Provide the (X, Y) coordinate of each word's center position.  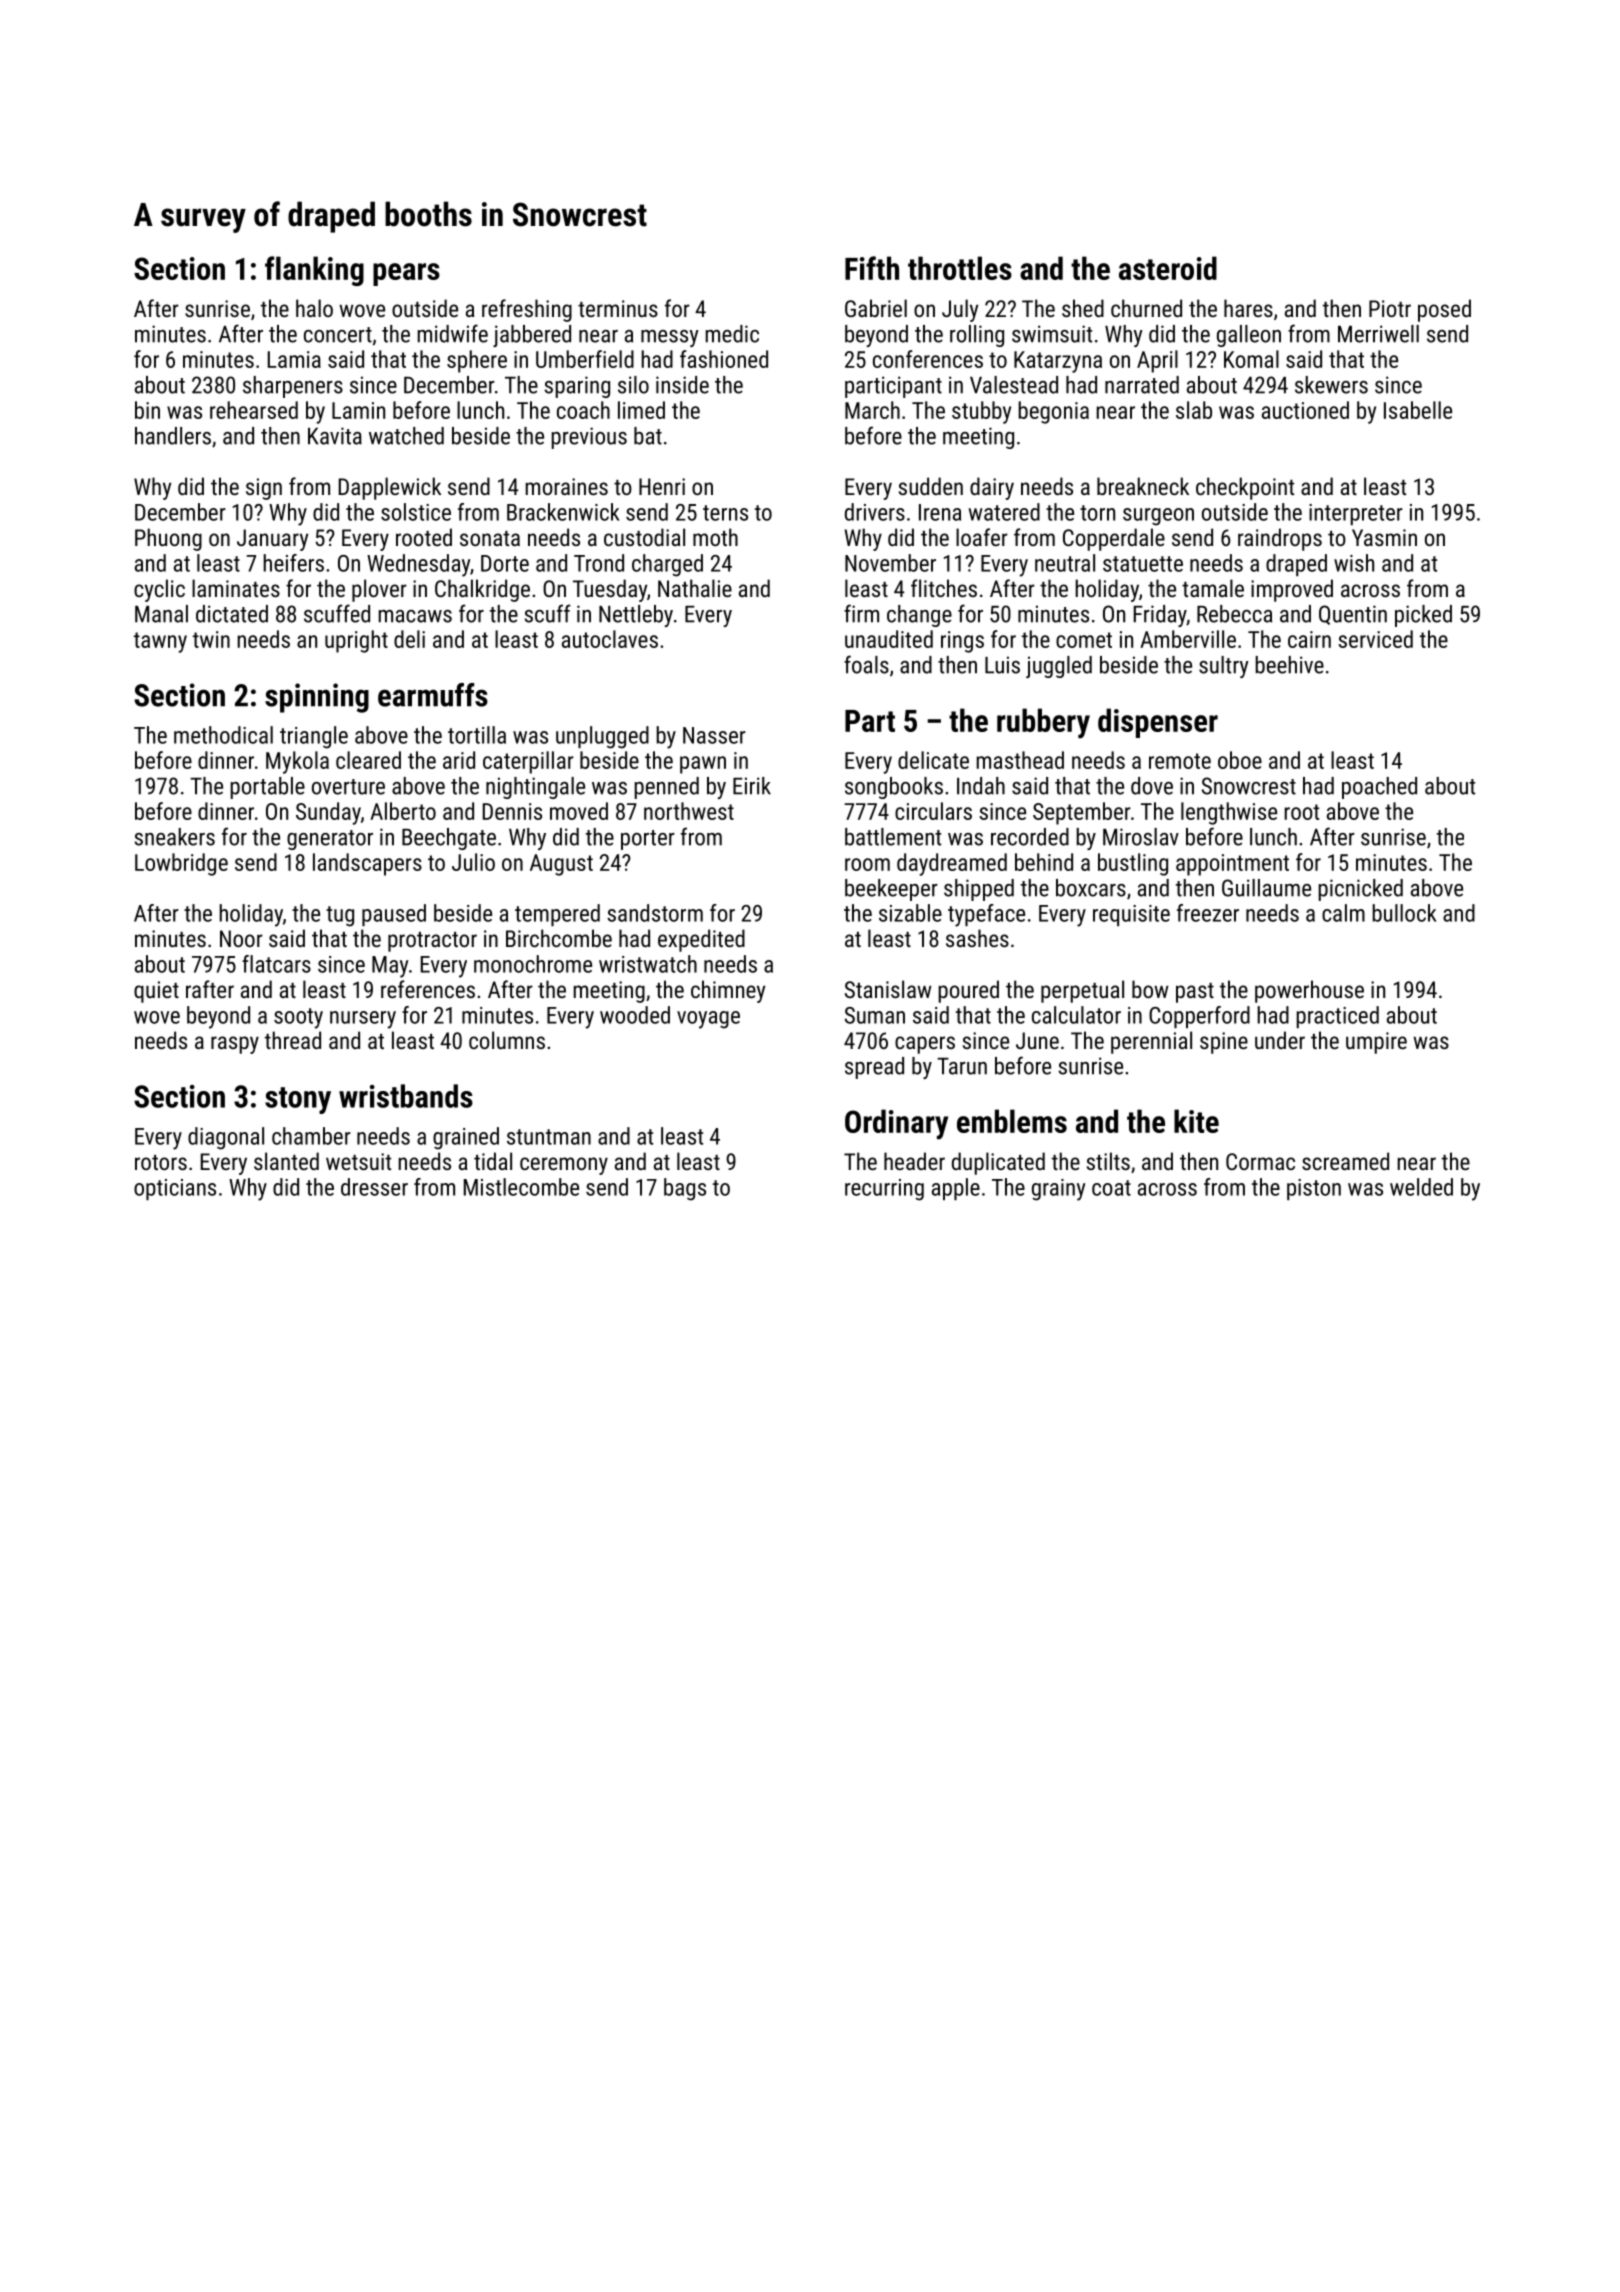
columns (507, 1040)
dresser (374, 1187)
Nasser (714, 735)
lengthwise (1229, 813)
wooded (635, 1015)
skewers (1331, 385)
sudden (931, 486)
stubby (981, 412)
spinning (317, 698)
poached (1379, 788)
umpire (1376, 1043)
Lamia (294, 359)
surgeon (1158, 517)
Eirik (752, 786)
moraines (567, 486)
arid (459, 760)
